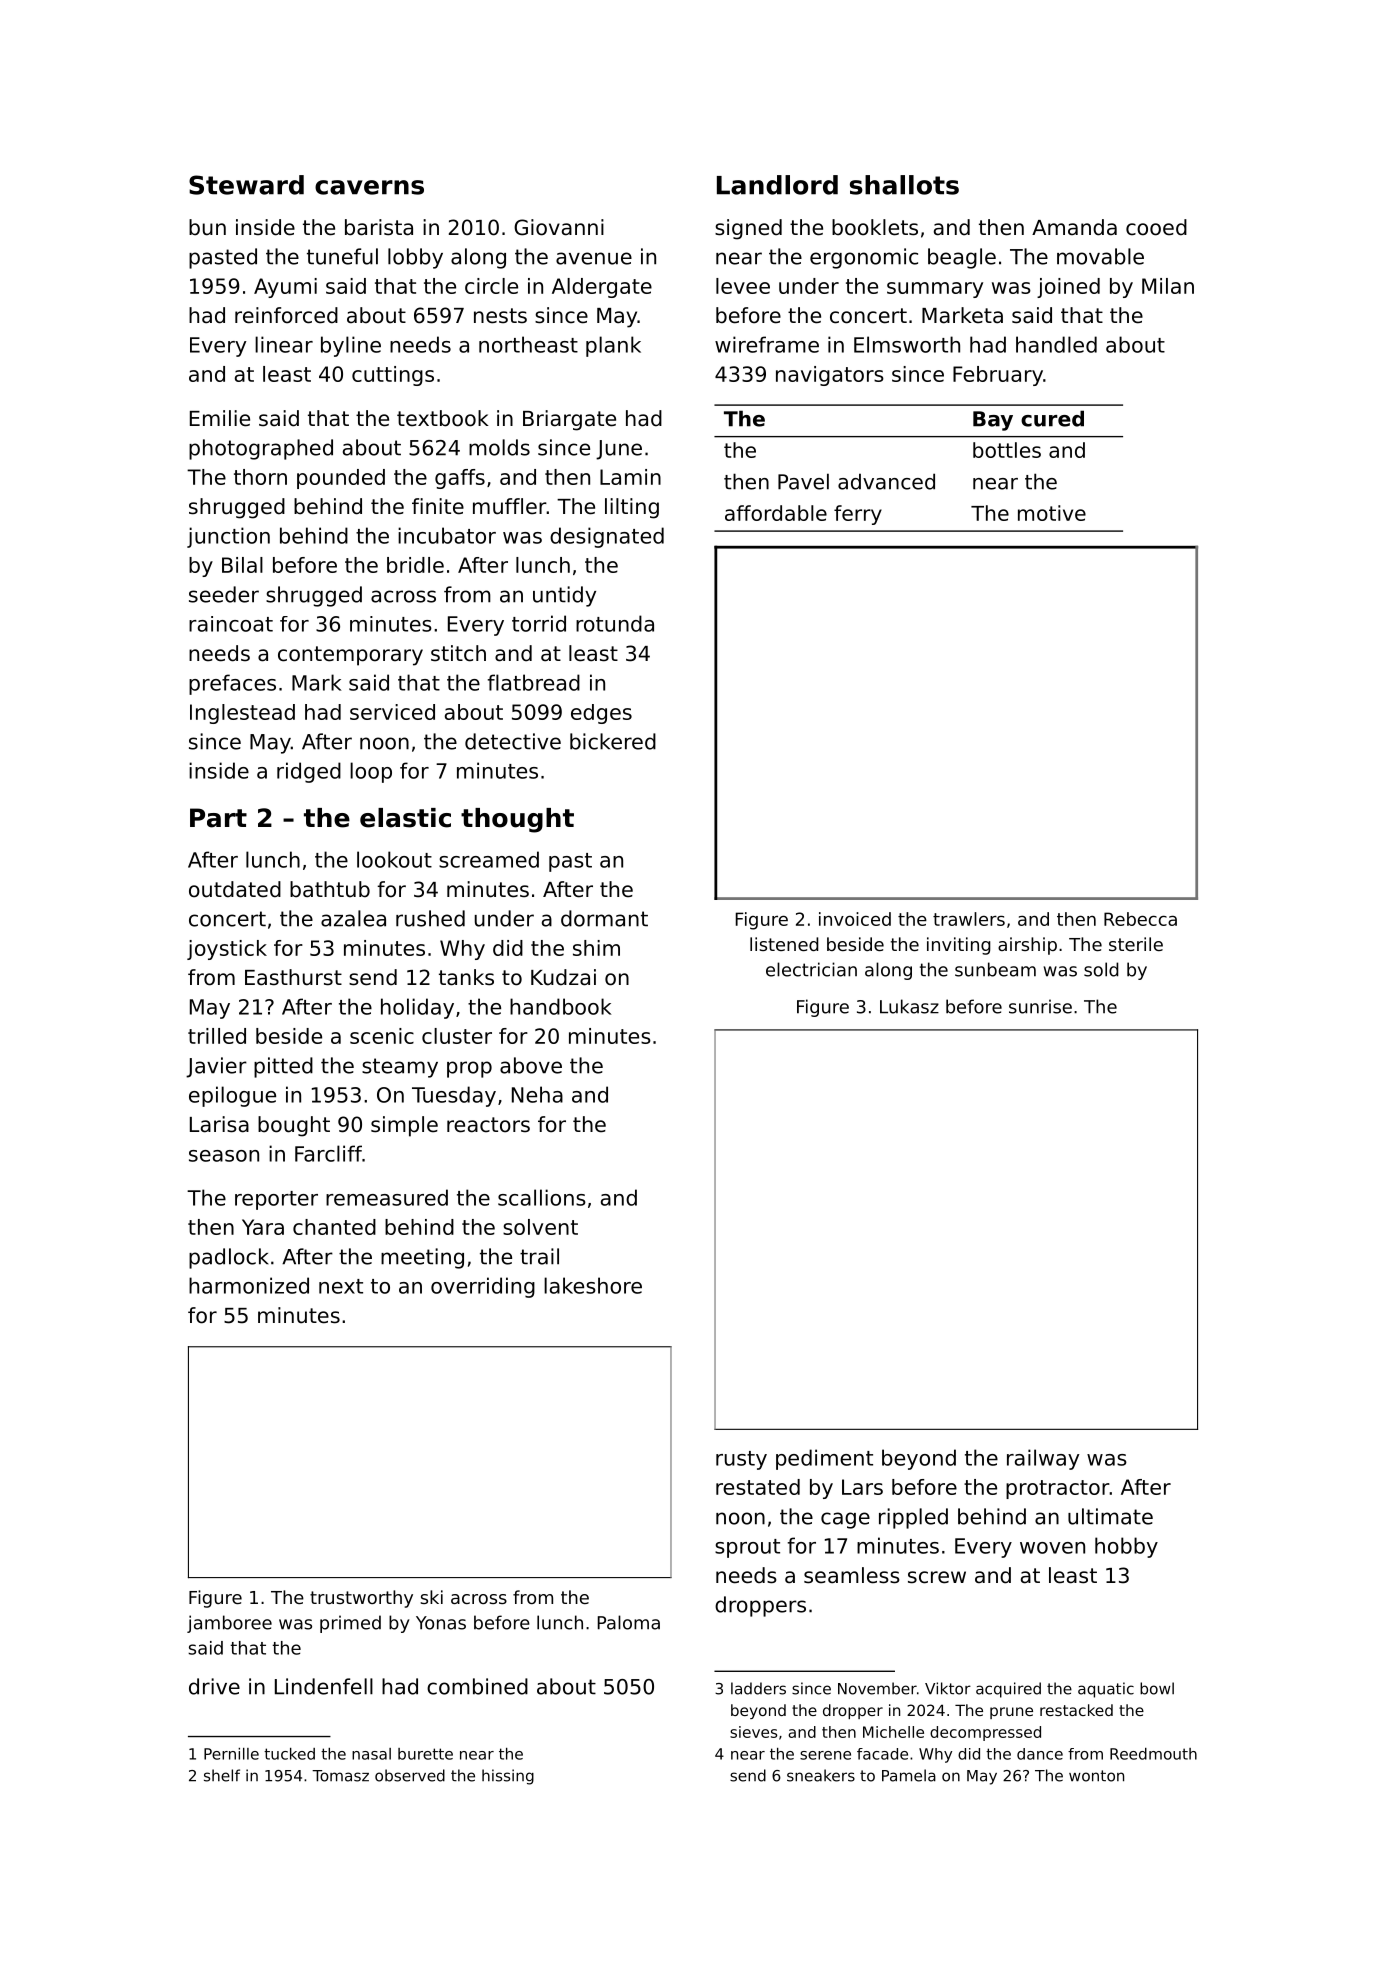 The height and width of the page is (1969, 1386). Describe the element at coordinates (821, 1775) in the page. I see `sneakers` at that location.
